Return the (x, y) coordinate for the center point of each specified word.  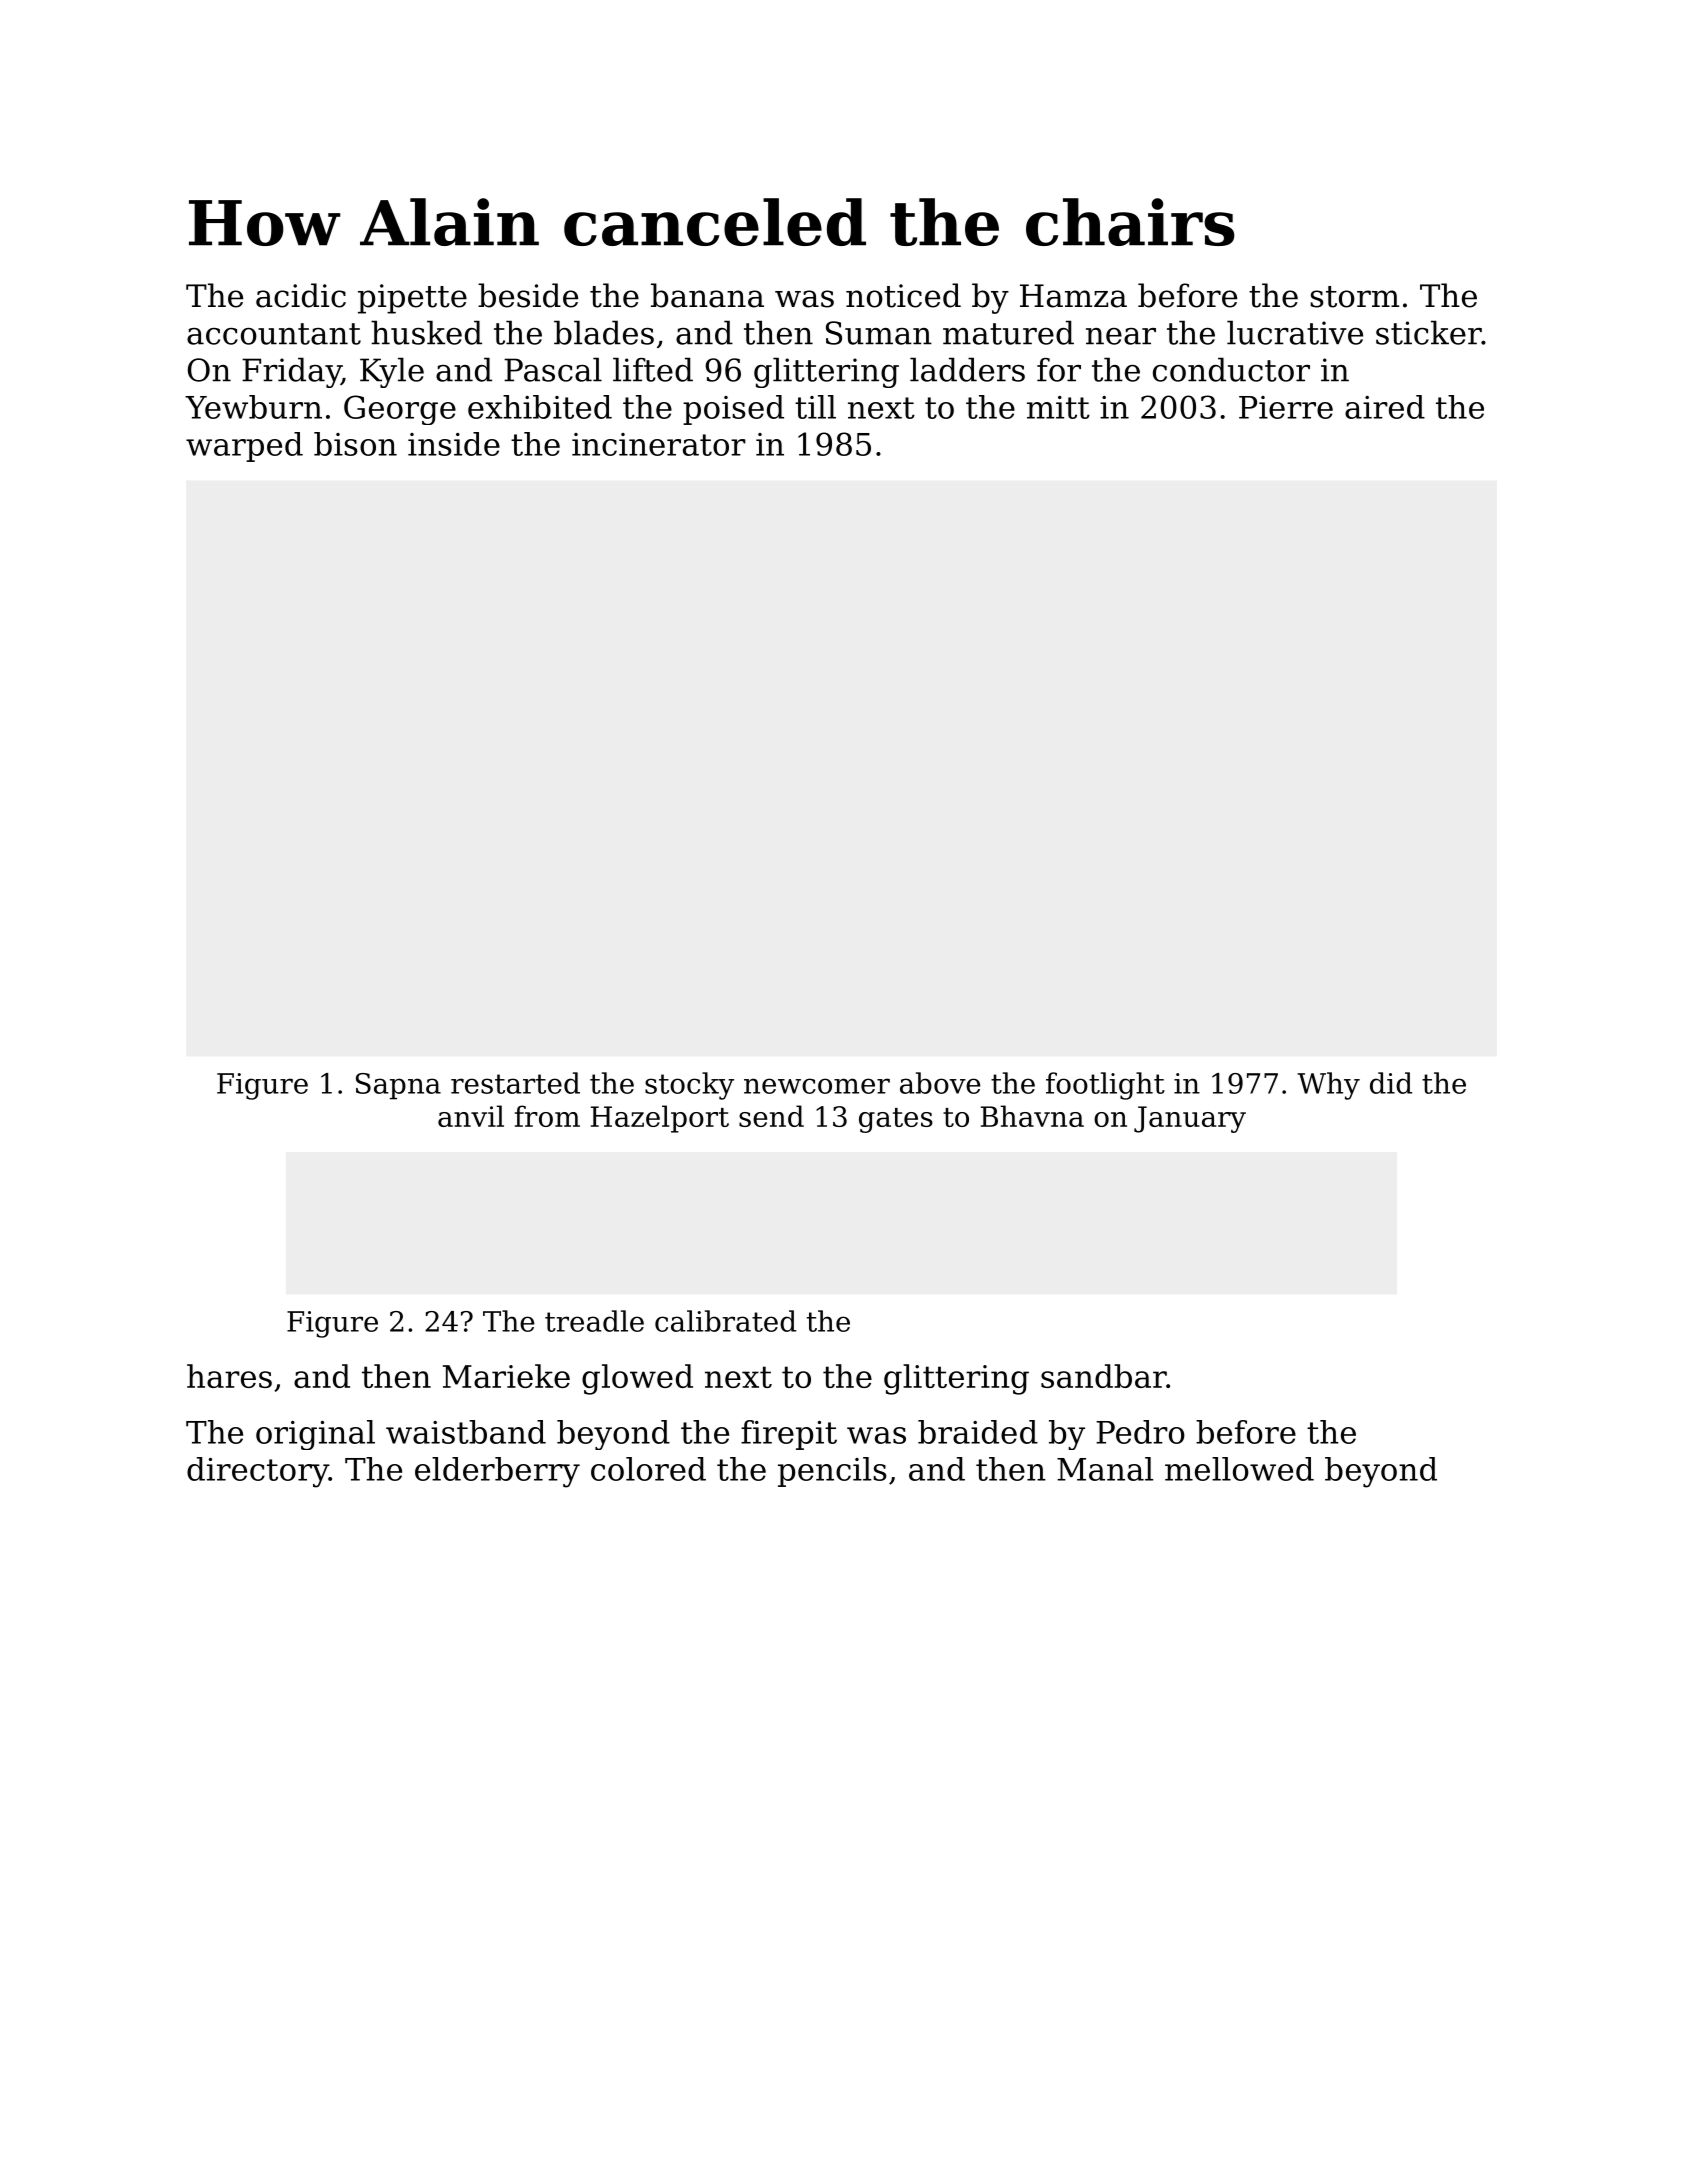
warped (244, 447)
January (1190, 1119)
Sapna (398, 1086)
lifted (653, 369)
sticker (1429, 332)
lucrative (1295, 332)
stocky (689, 1086)
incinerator (659, 444)
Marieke (506, 1376)
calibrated (725, 1321)
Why (1328, 1086)
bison (355, 444)
